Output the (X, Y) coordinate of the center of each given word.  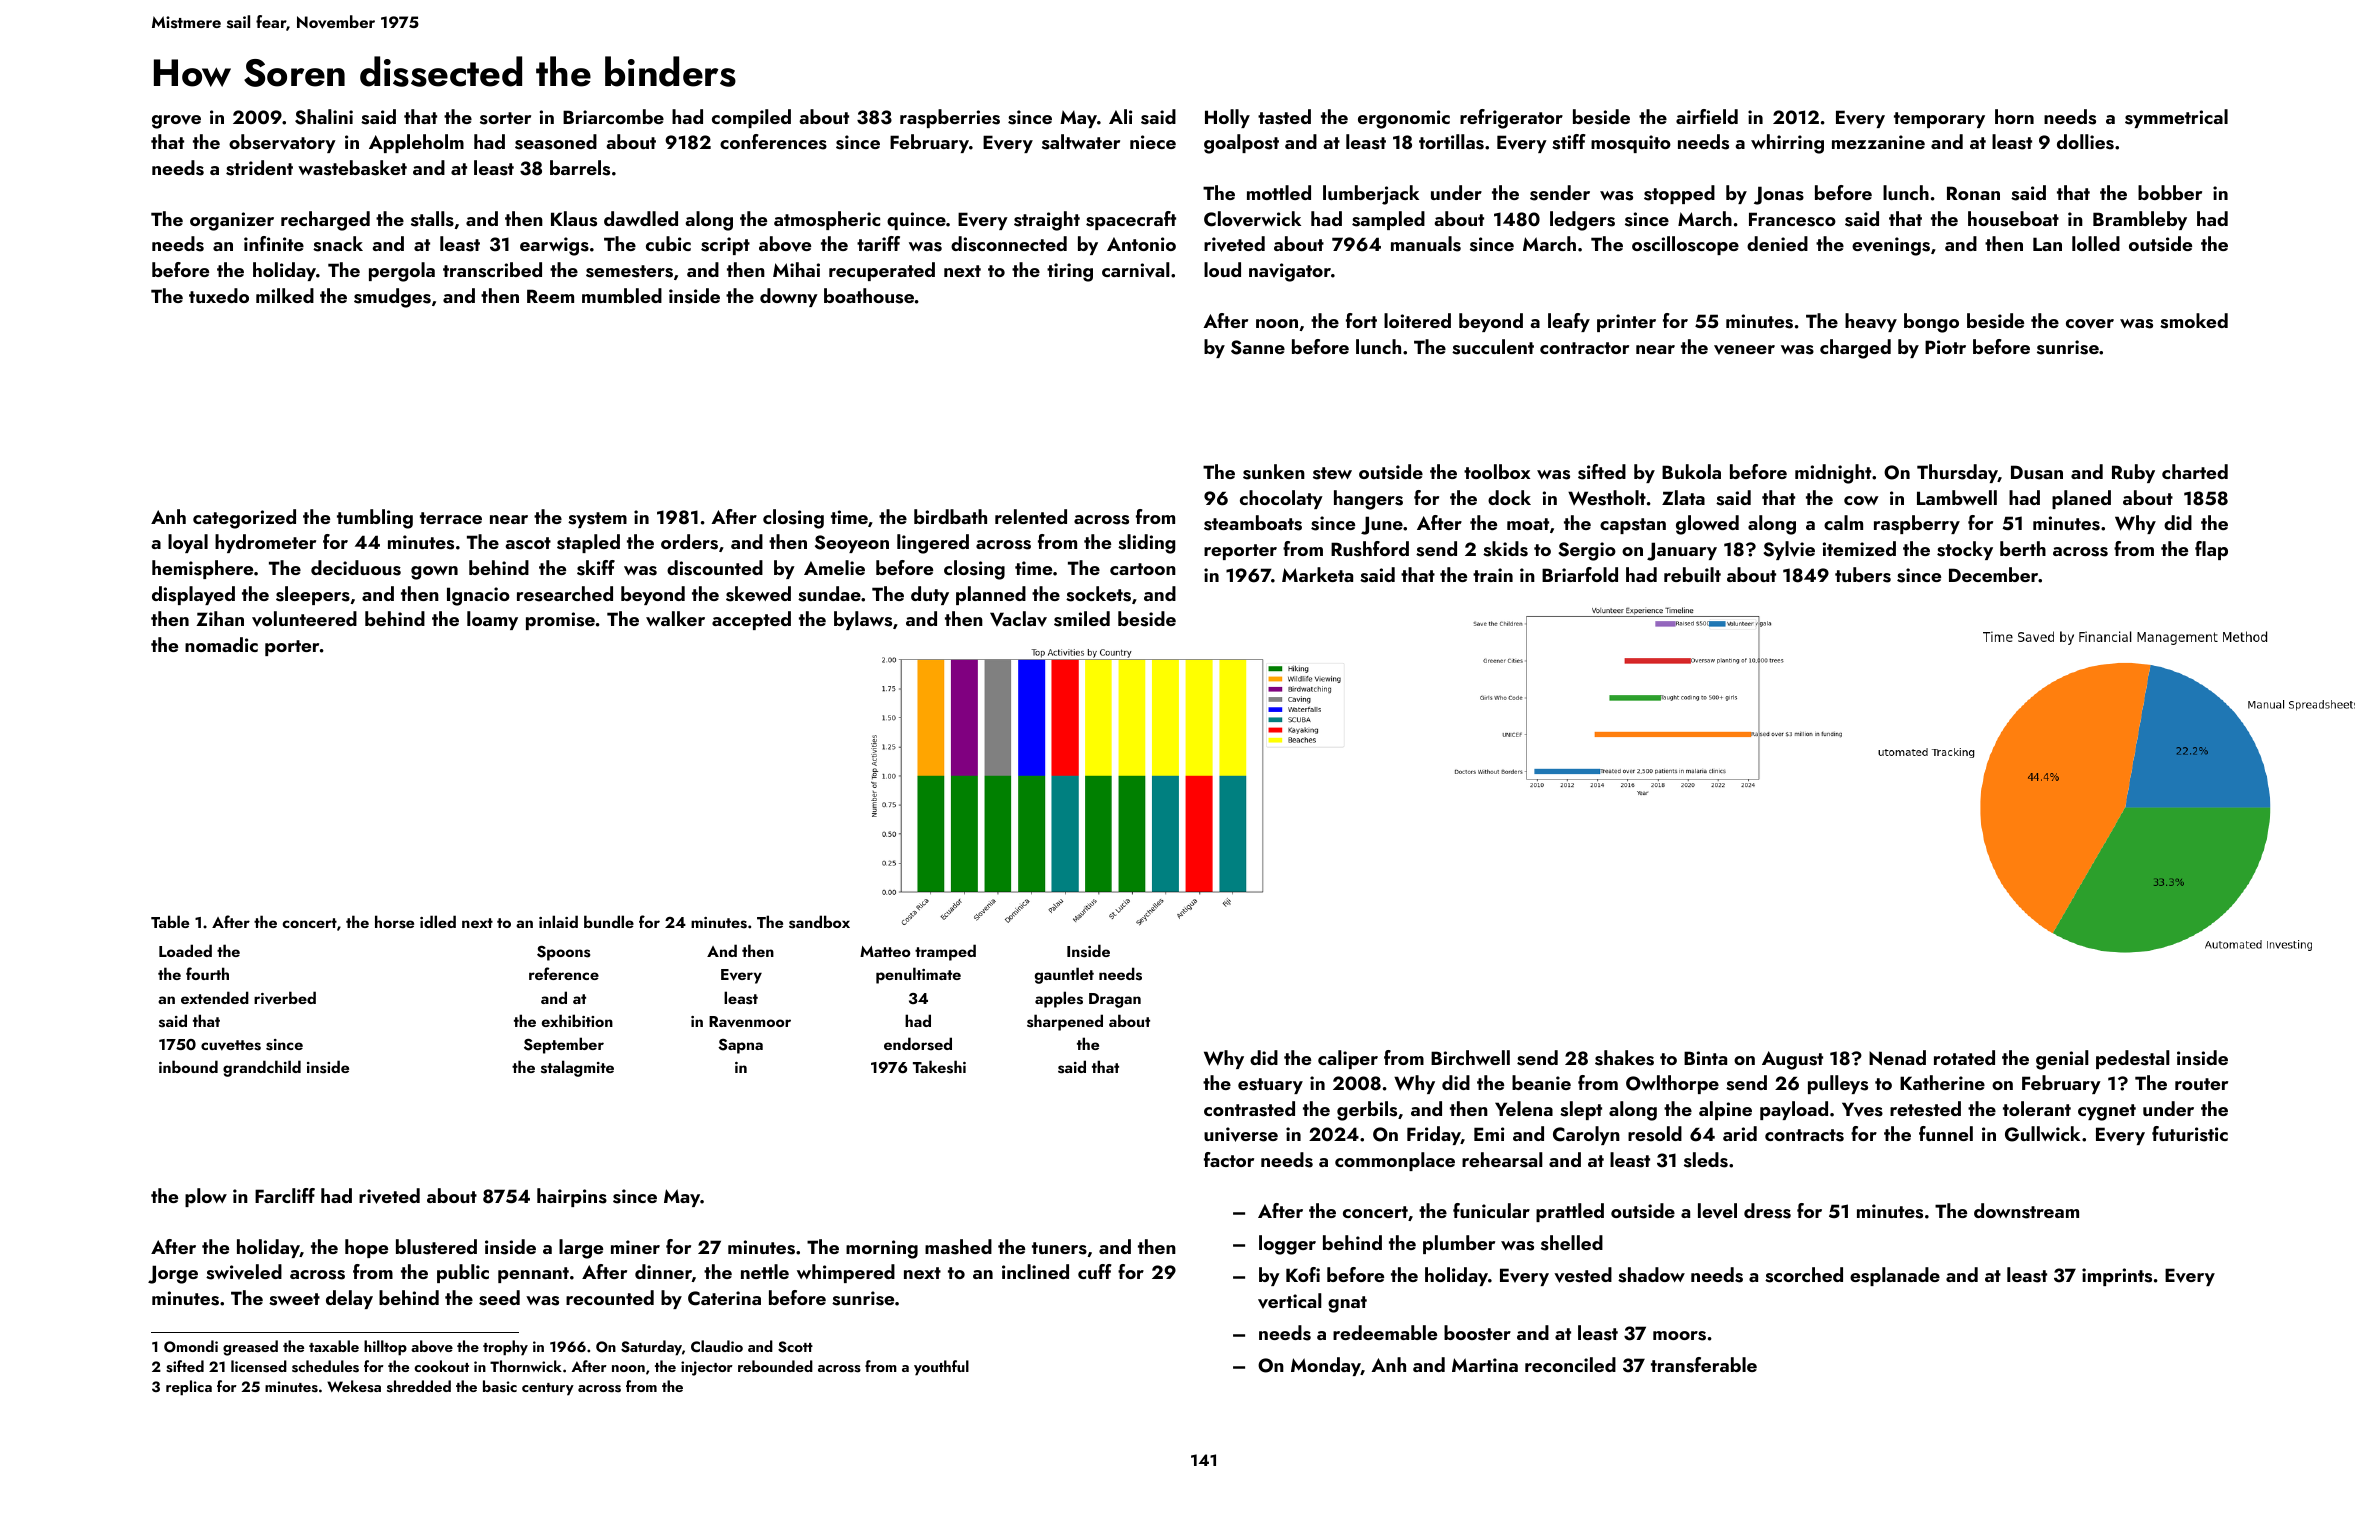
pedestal (2133, 1059)
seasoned (556, 142)
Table (170, 921)
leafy (1569, 322)
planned (991, 595)
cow (1861, 500)
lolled (2096, 243)
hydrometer (265, 543)
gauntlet (1064, 975)
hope (366, 1248)
